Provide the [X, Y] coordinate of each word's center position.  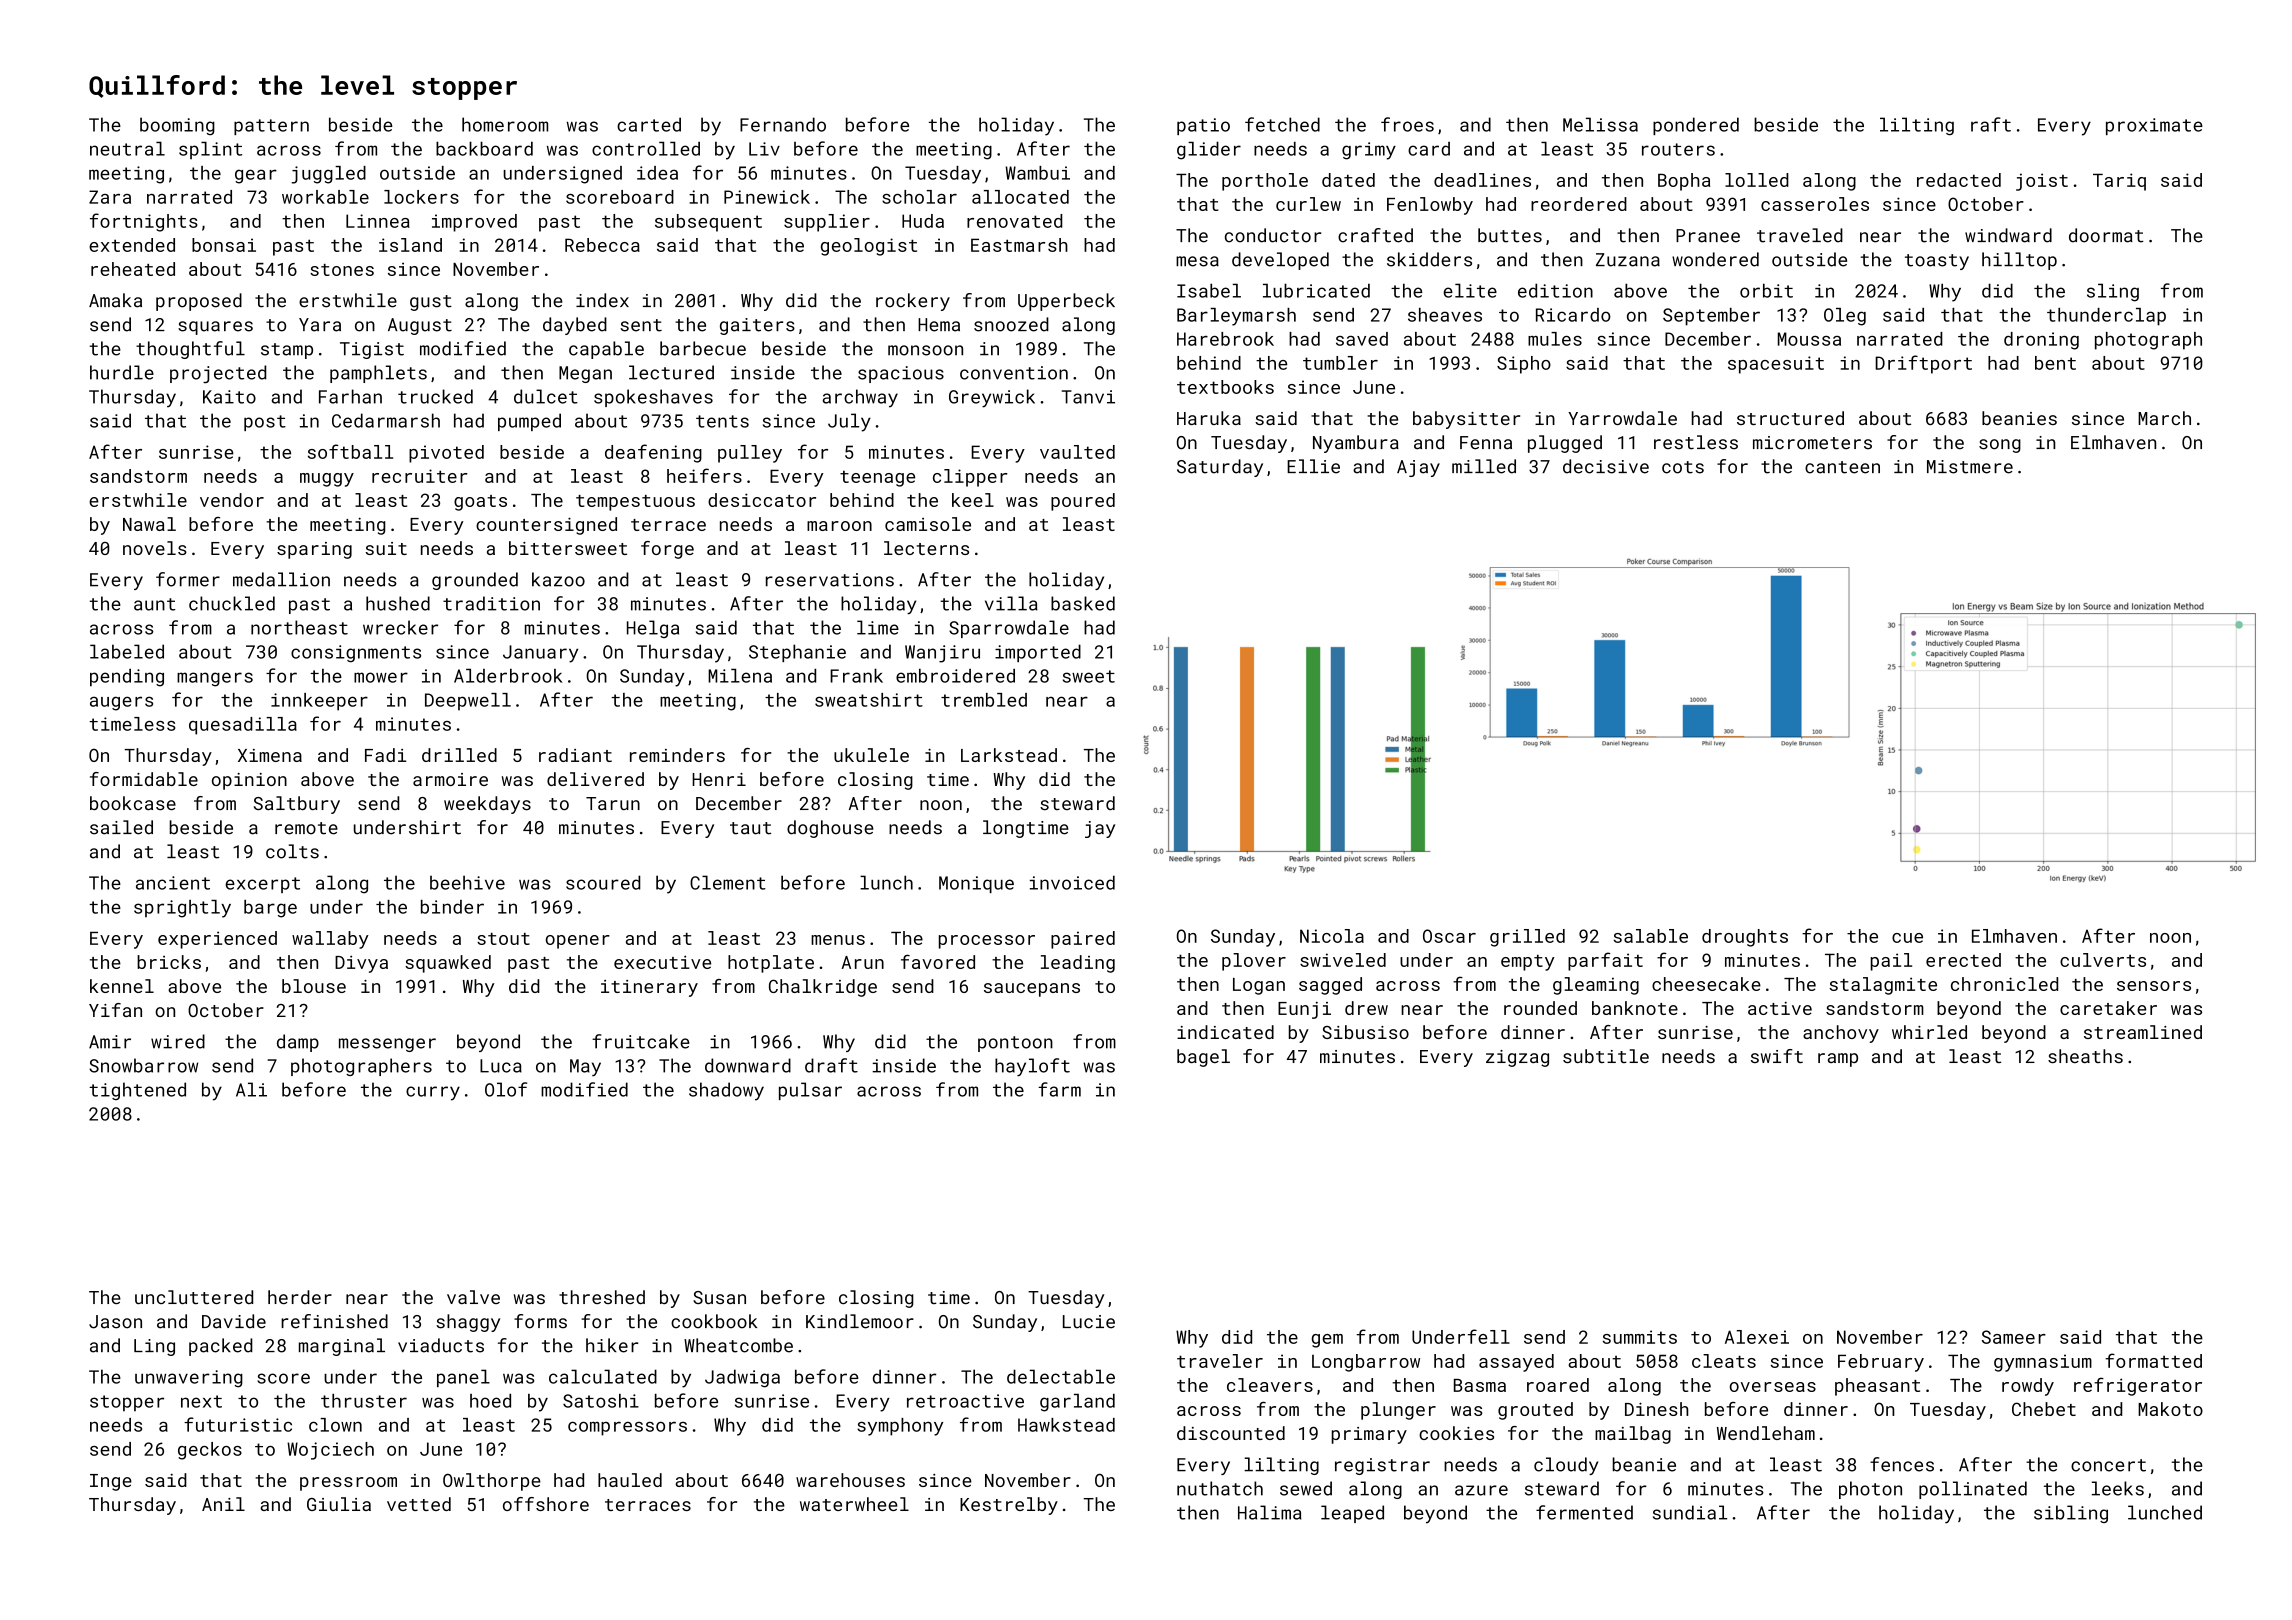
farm [1059, 1089]
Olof [506, 1089]
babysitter [1466, 420]
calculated [603, 1376]
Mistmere [1970, 467]
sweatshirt [869, 700]
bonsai [224, 245]
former [188, 579]
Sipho [1524, 365]
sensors [2154, 986]
